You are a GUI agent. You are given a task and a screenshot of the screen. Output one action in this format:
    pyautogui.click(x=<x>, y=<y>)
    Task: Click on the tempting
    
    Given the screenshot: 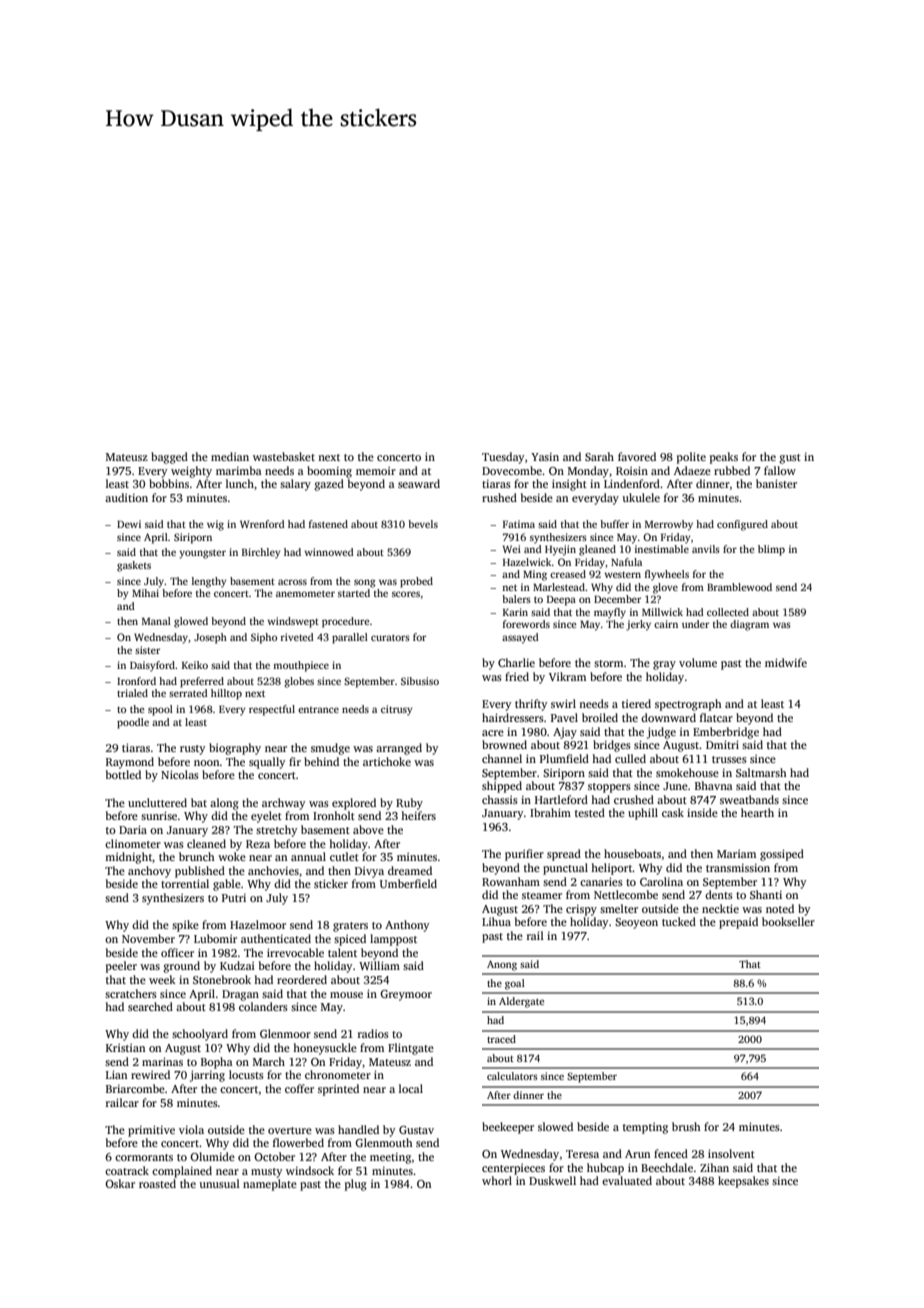 What is the action you would take?
    pyautogui.click(x=645, y=1128)
